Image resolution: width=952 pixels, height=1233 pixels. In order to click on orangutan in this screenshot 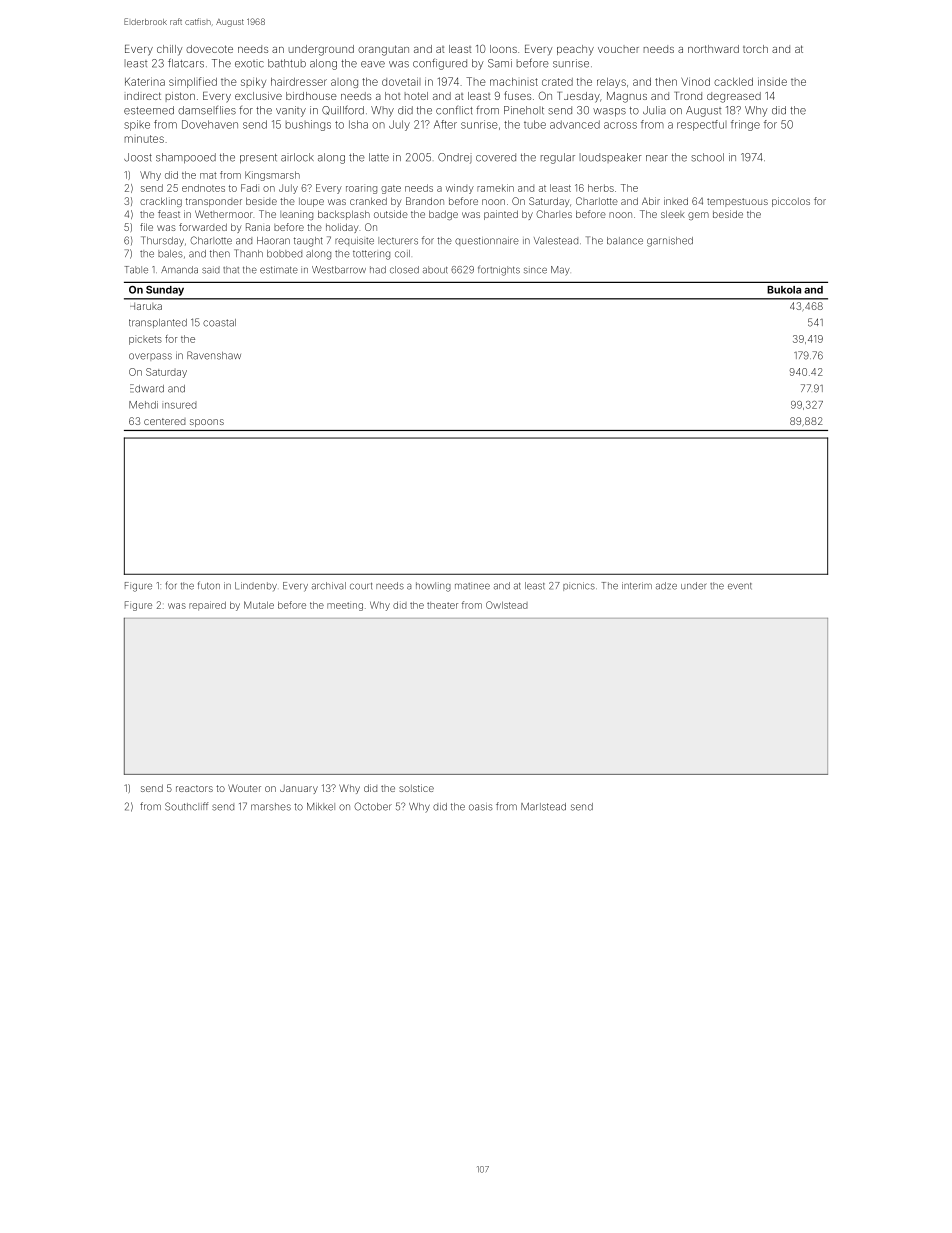, I will do `click(383, 50)`.
